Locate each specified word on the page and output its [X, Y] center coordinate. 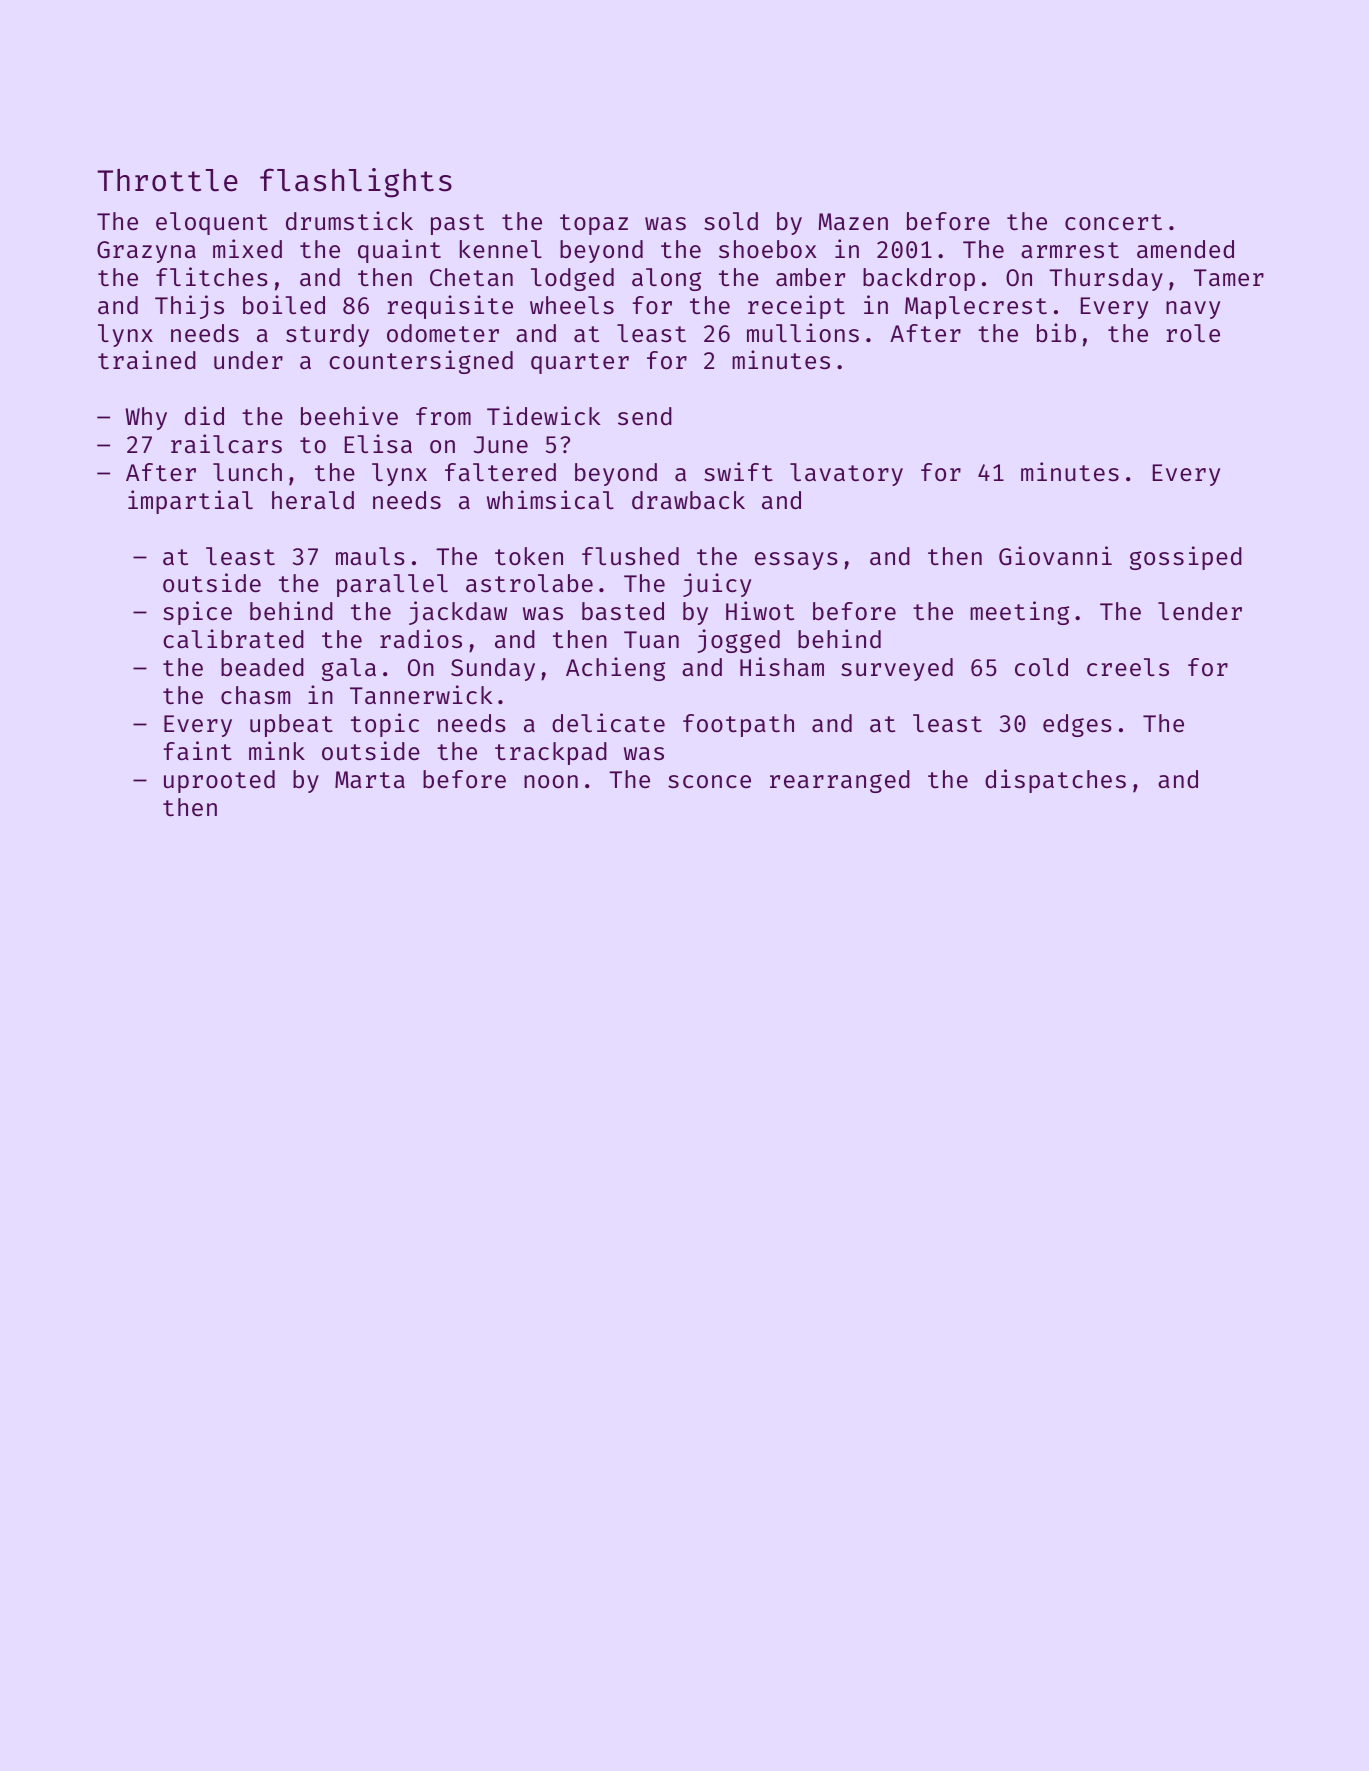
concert [1113, 222]
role [1193, 333]
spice [197, 613]
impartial [190, 502]
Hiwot [760, 610]
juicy [717, 585]
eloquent [212, 223]
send [645, 416]
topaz [594, 224]
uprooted [219, 781]
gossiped [1186, 558]
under [248, 360]
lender [1200, 611]
